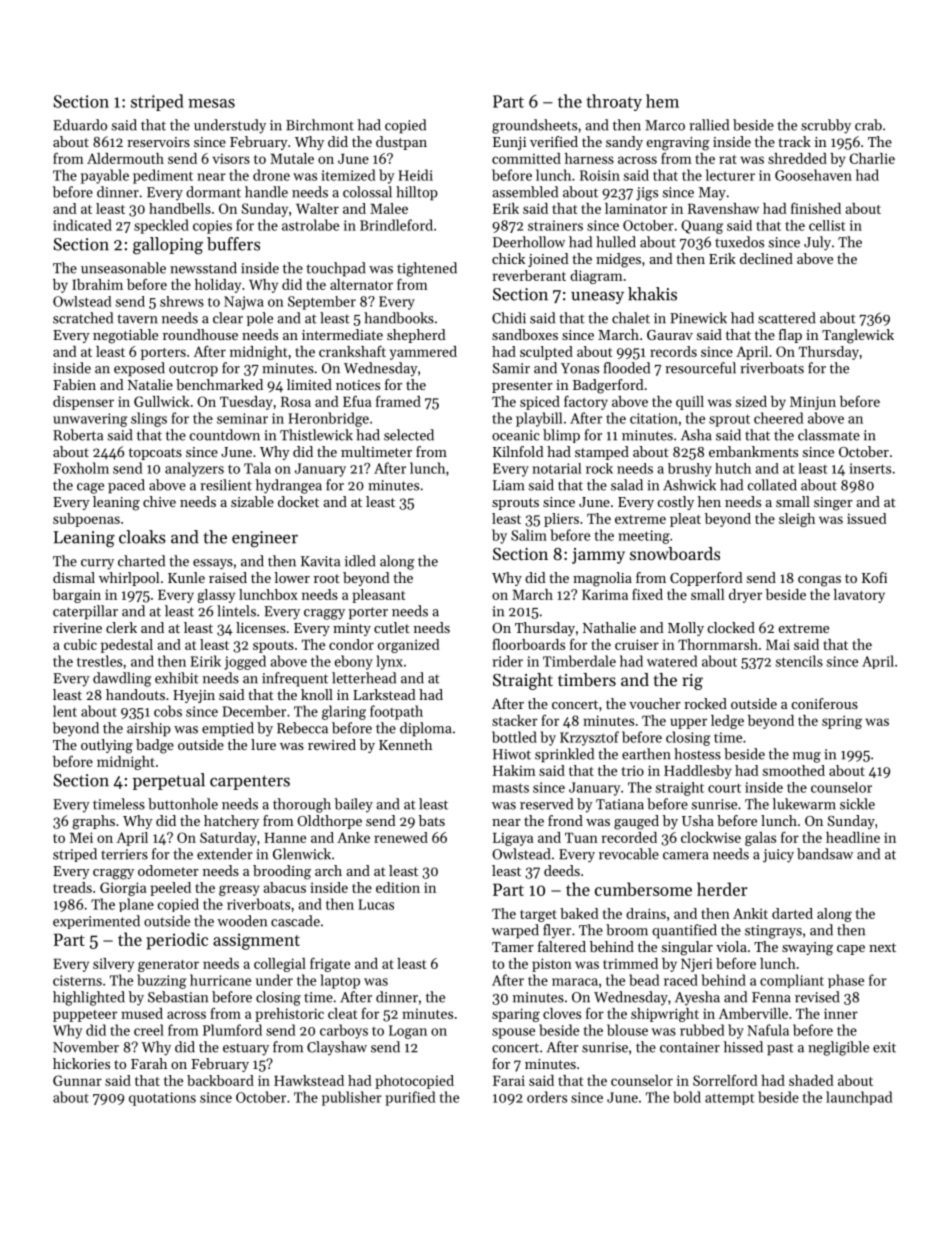  I want to click on idled, so click(360, 561).
